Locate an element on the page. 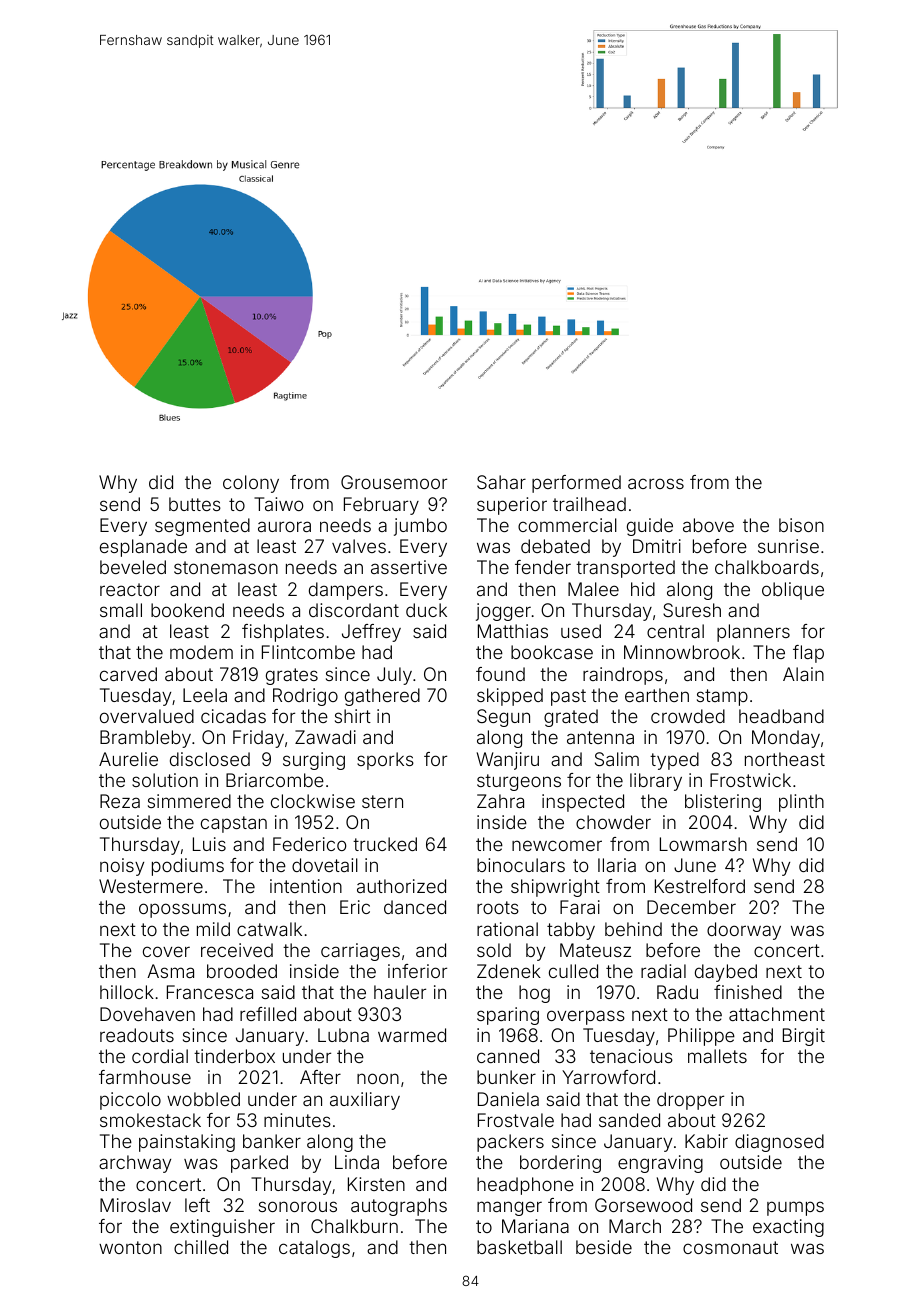 This image has width=924, height=1308. Dovehaven is located at coordinates (147, 1014).
